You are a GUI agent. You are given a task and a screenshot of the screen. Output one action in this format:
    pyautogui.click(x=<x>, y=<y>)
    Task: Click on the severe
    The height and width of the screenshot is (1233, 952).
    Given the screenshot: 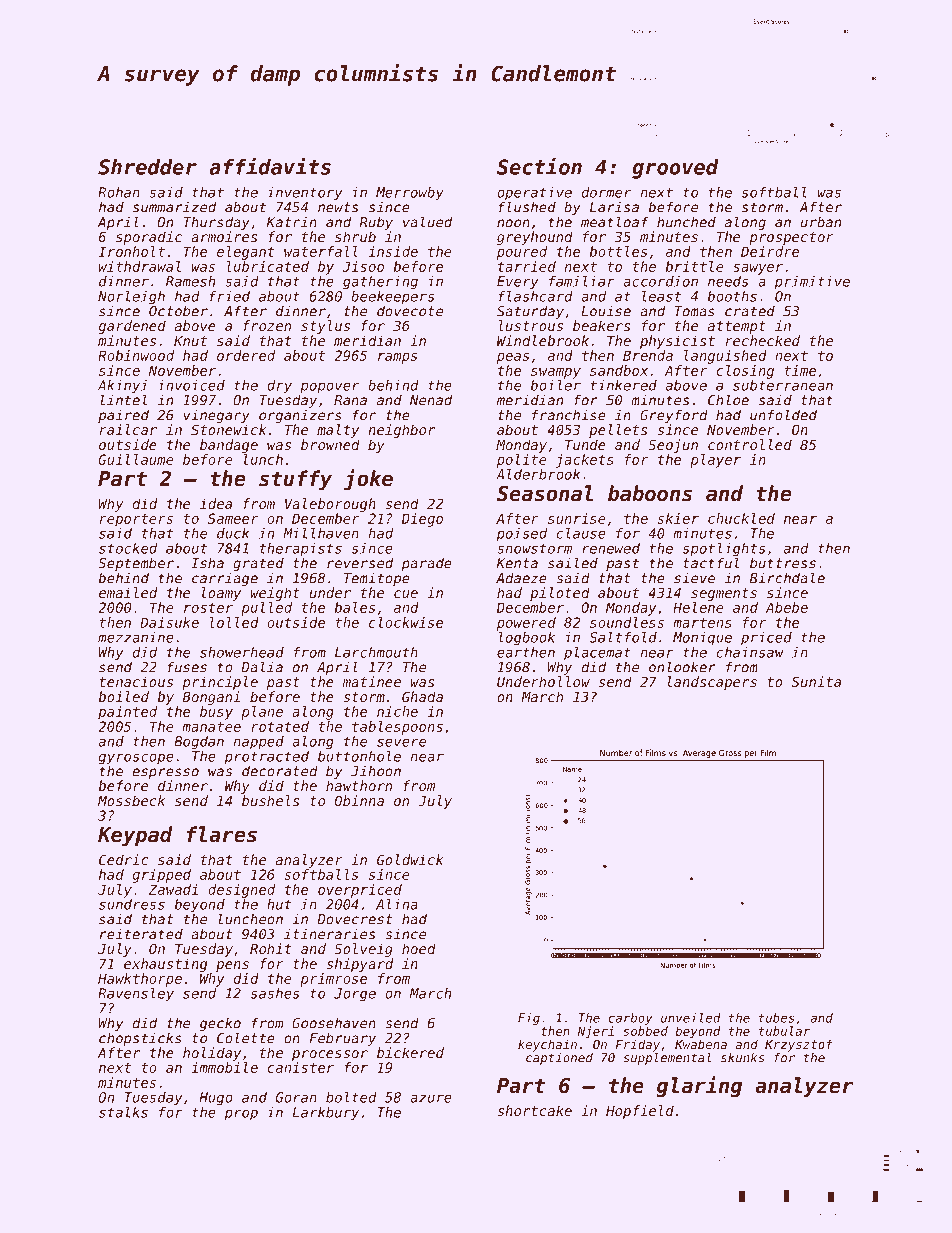 What is the action you would take?
    pyautogui.click(x=401, y=742)
